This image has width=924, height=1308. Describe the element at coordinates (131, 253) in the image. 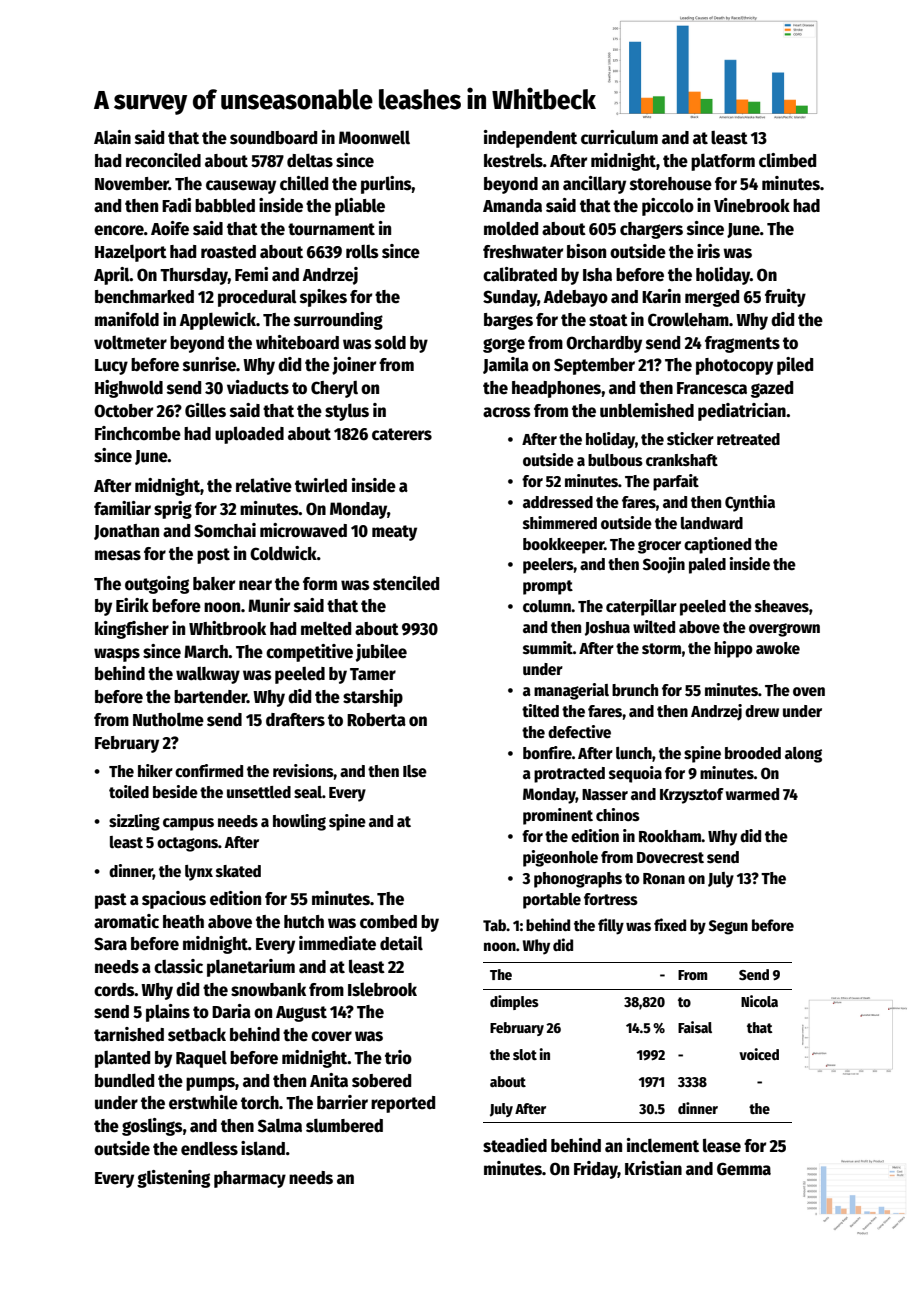

I see `Hazelport` at that location.
